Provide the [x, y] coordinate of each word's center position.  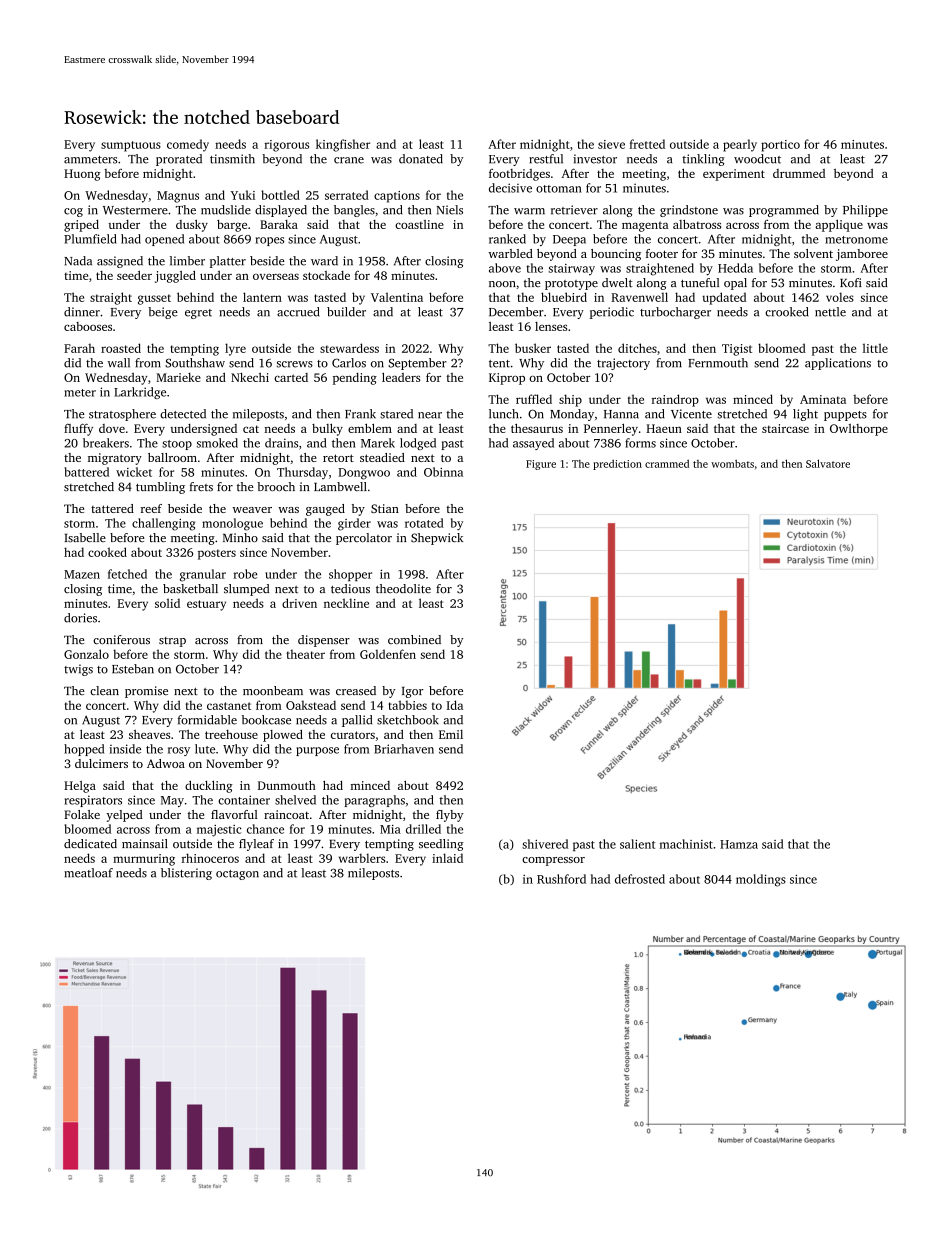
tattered [112, 508]
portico [780, 146]
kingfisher [343, 145]
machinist [686, 844]
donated [421, 159]
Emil [451, 734]
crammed [667, 463]
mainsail [145, 843]
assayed [533, 444]
